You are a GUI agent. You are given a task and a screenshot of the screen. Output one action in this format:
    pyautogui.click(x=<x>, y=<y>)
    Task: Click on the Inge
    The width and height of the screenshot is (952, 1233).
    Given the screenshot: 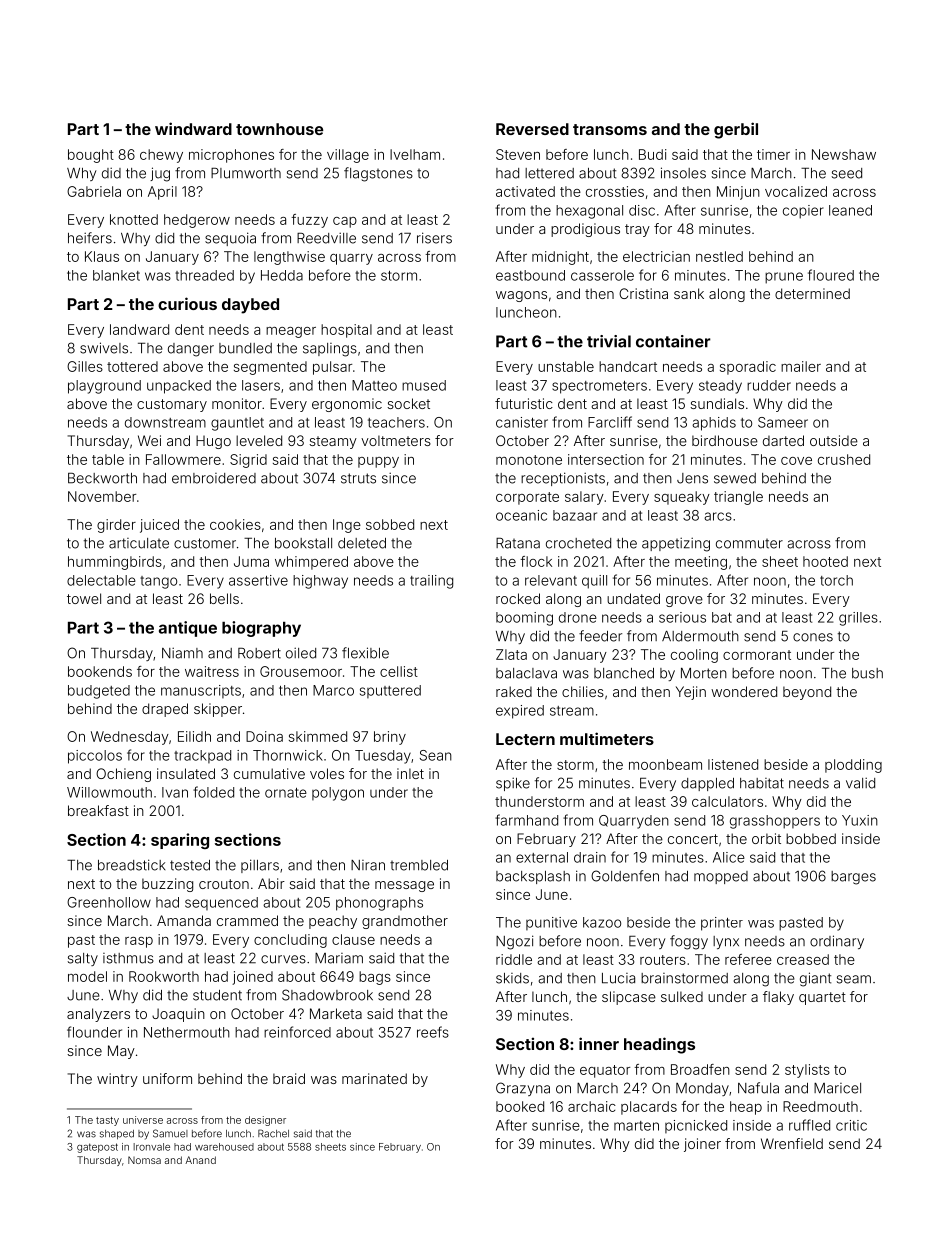 What is the action you would take?
    pyautogui.click(x=347, y=526)
